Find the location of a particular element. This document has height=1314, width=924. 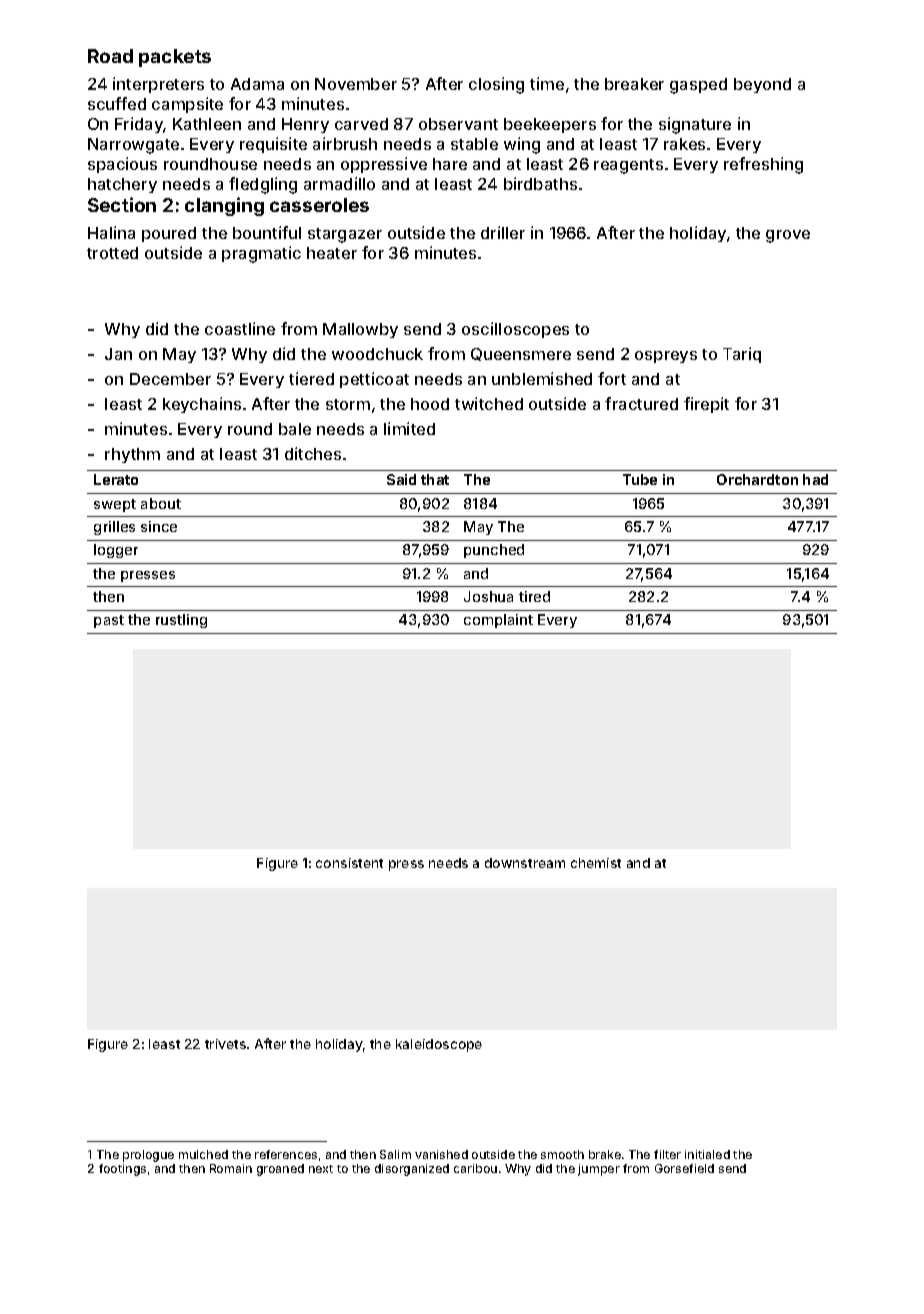

Lerato is located at coordinates (116, 479).
